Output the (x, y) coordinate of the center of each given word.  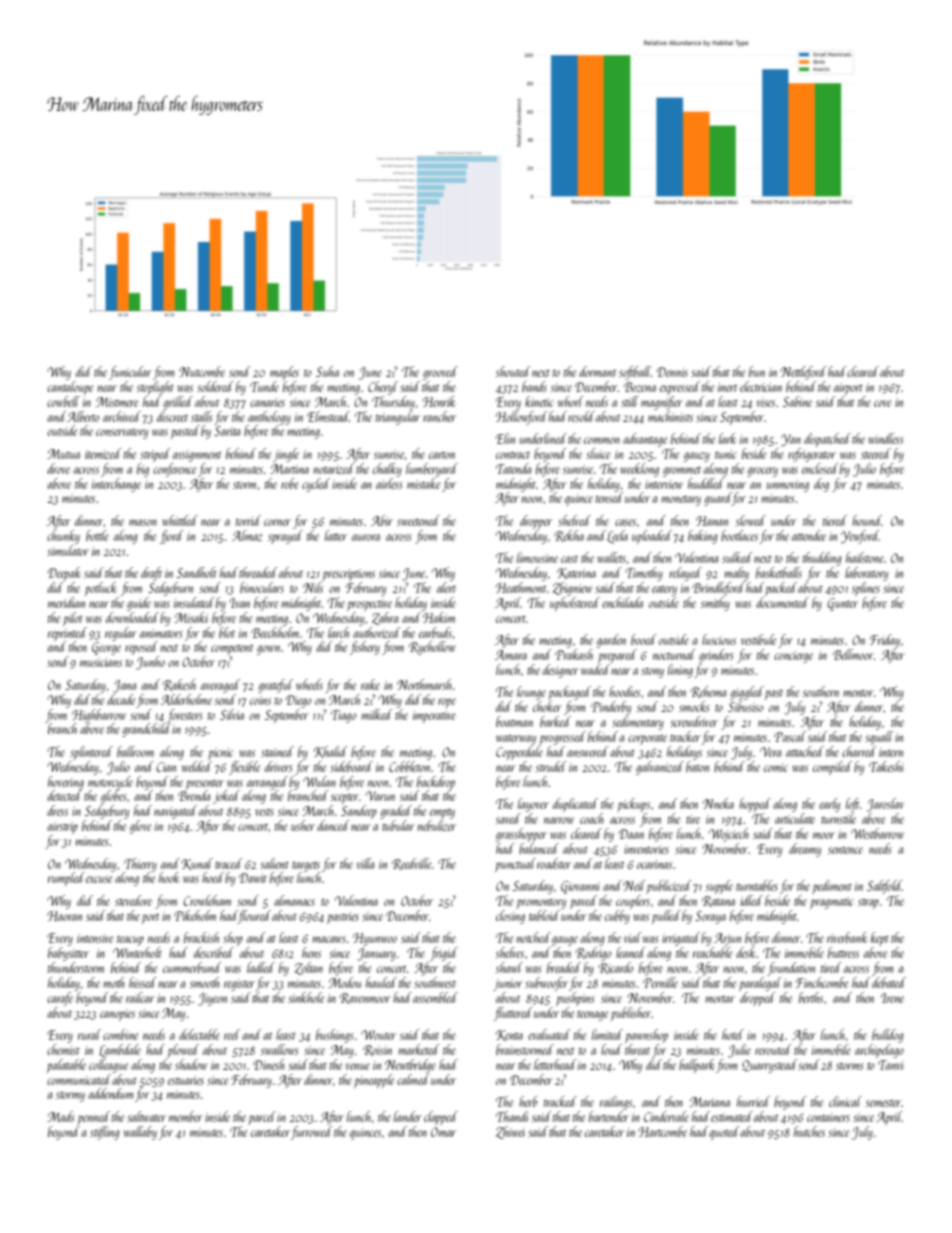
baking (703, 537)
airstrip (62, 828)
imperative (434, 717)
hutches (809, 1131)
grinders (716, 656)
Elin (505, 438)
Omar (443, 1132)
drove (58, 468)
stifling (105, 1133)
